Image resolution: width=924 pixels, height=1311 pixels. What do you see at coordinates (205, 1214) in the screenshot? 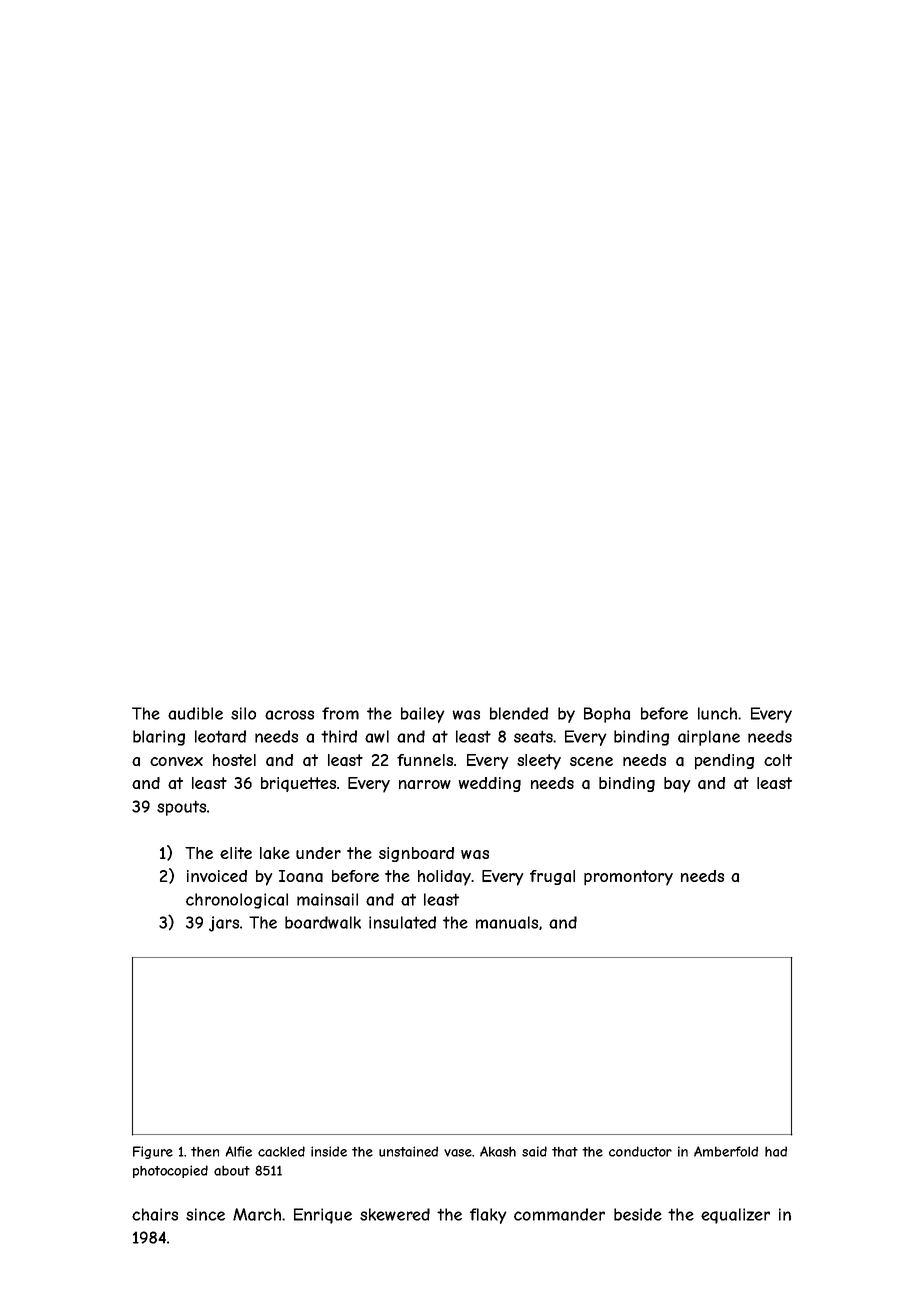
I see `since` at bounding box center [205, 1214].
